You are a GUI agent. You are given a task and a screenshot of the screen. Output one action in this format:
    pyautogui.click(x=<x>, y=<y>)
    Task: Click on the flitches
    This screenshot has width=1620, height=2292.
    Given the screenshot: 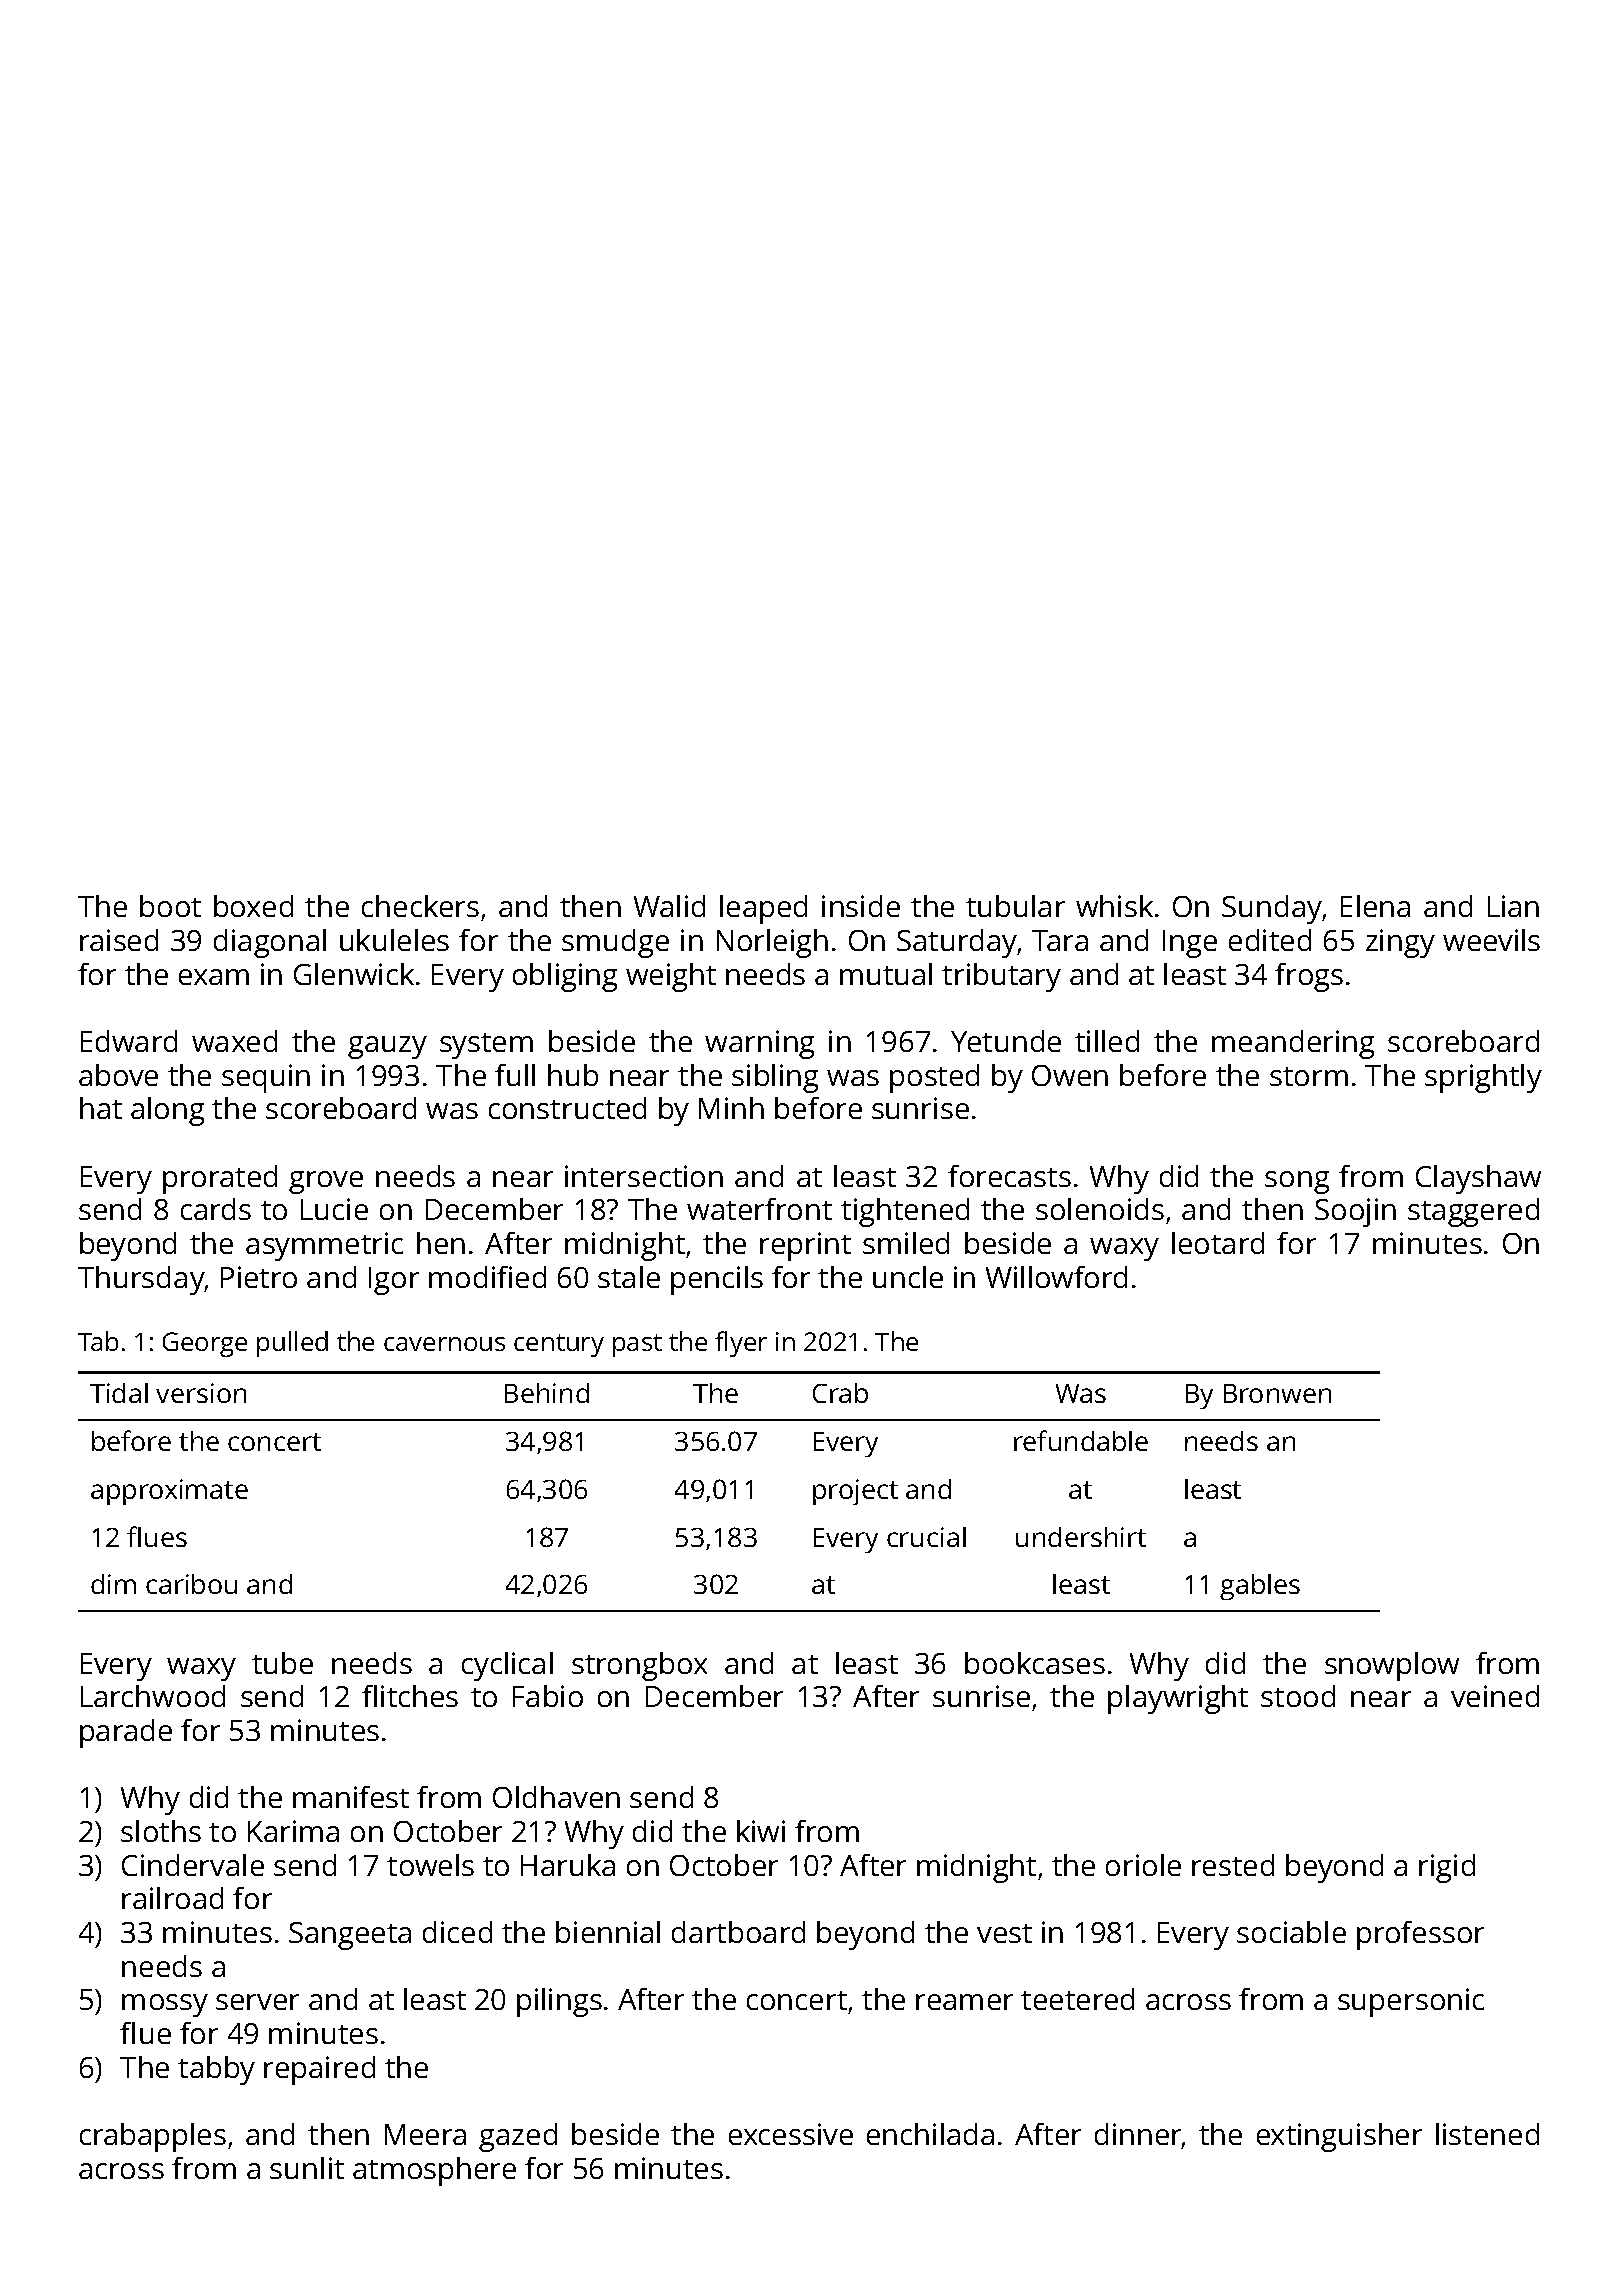 What is the action you would take?
    pyautogui.click(x=410, y=1696)
